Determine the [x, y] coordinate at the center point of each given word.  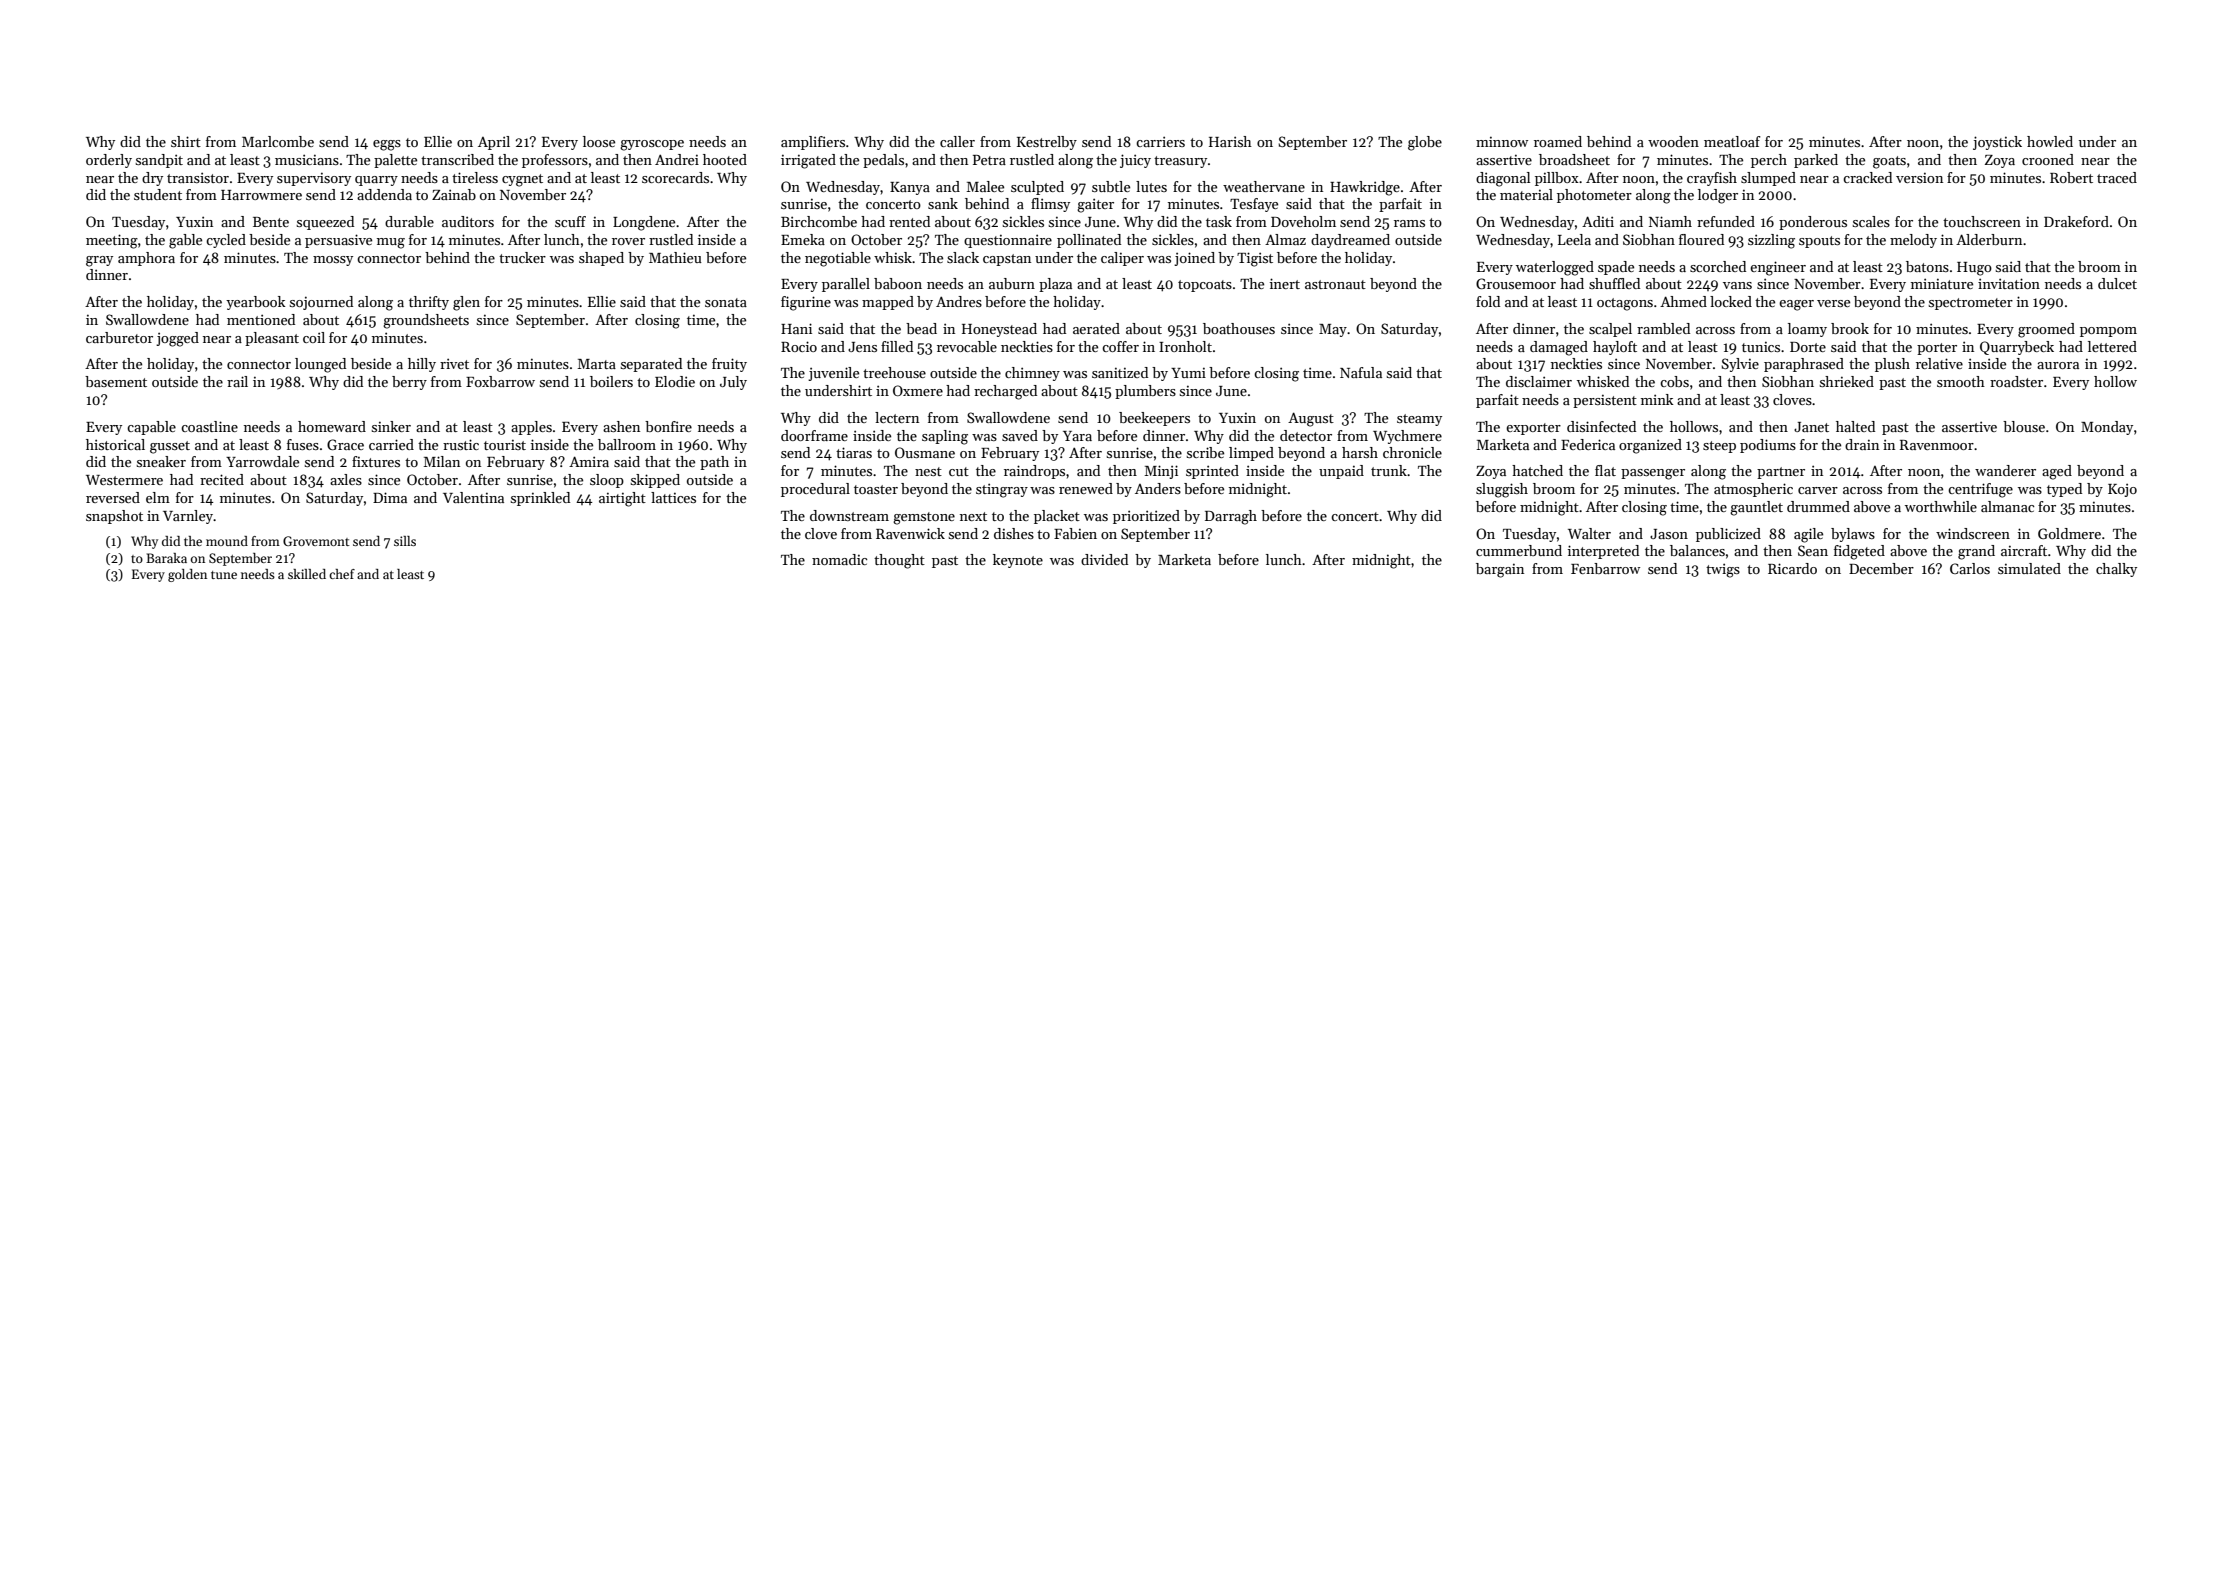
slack [963, 257]
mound [227, 541]
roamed [1558, 141]
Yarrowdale [262, 461]
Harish [1230, 141]
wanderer [2005, 470]
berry [409, 383]
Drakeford [2076, 221]
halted [1855, 426]
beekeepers [1154, 419]
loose [599, 141]
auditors [468, 221]
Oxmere [918, 390]
